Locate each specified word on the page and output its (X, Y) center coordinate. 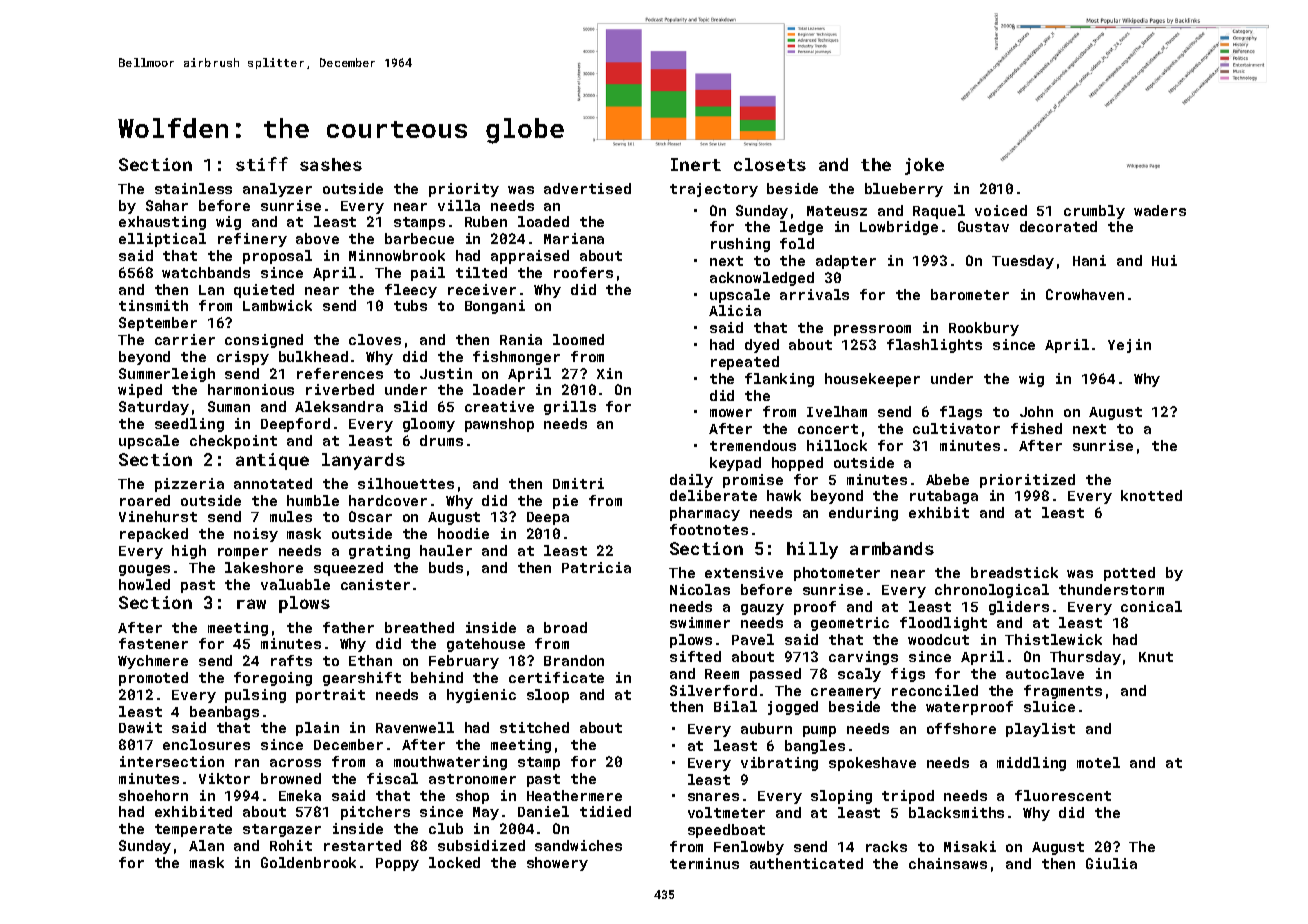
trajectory (714, 190)
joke (924, 166)
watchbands (206, 272)
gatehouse (486, 645)
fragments (1063, 692)
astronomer (472, 779)
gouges (144, 570)
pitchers (375, 813)
